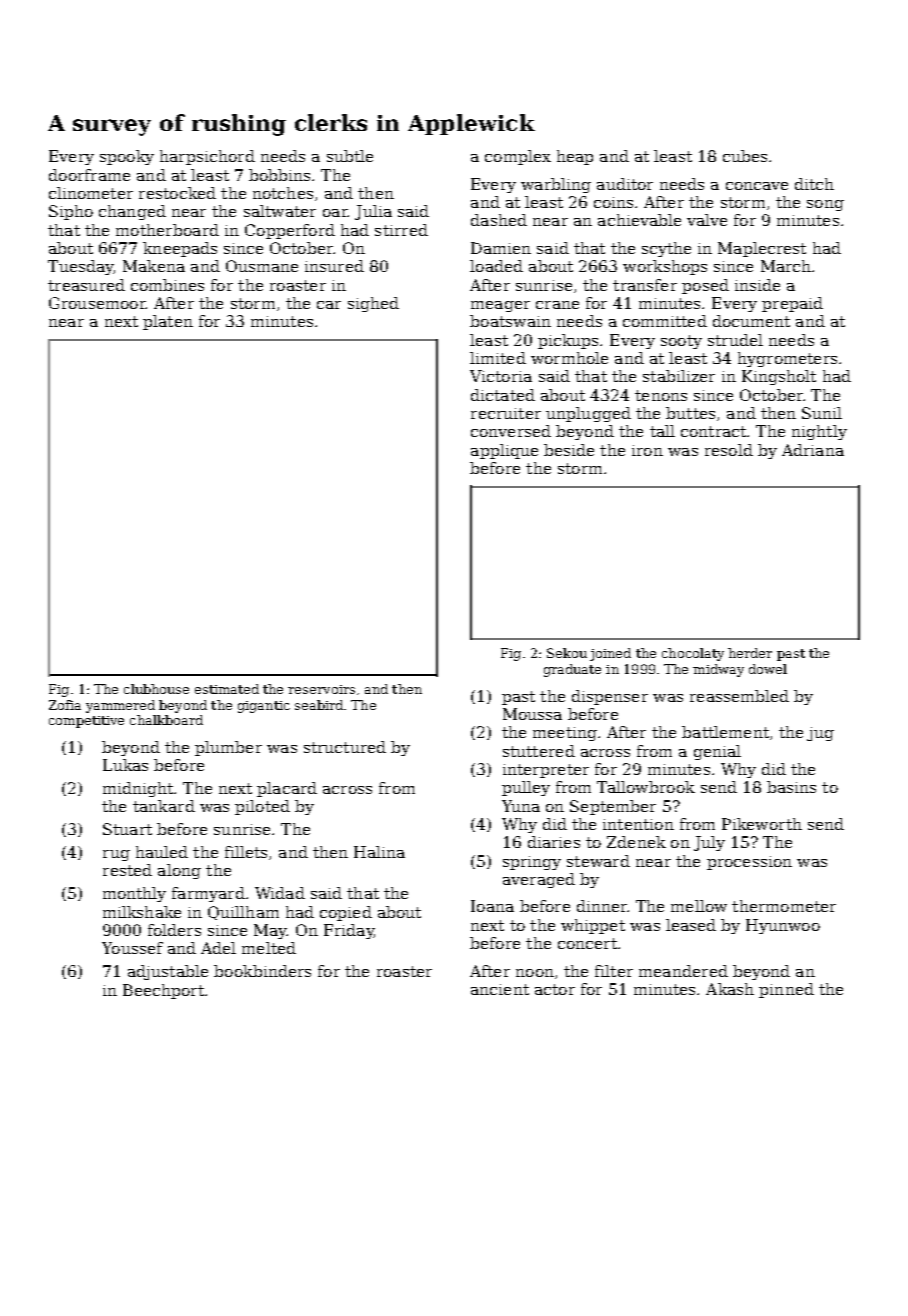 This image has width=908, height=1316. What do you see at coordinates (610, 697) in the image?
I see `dispenser` at bounding box center [610, 697].
